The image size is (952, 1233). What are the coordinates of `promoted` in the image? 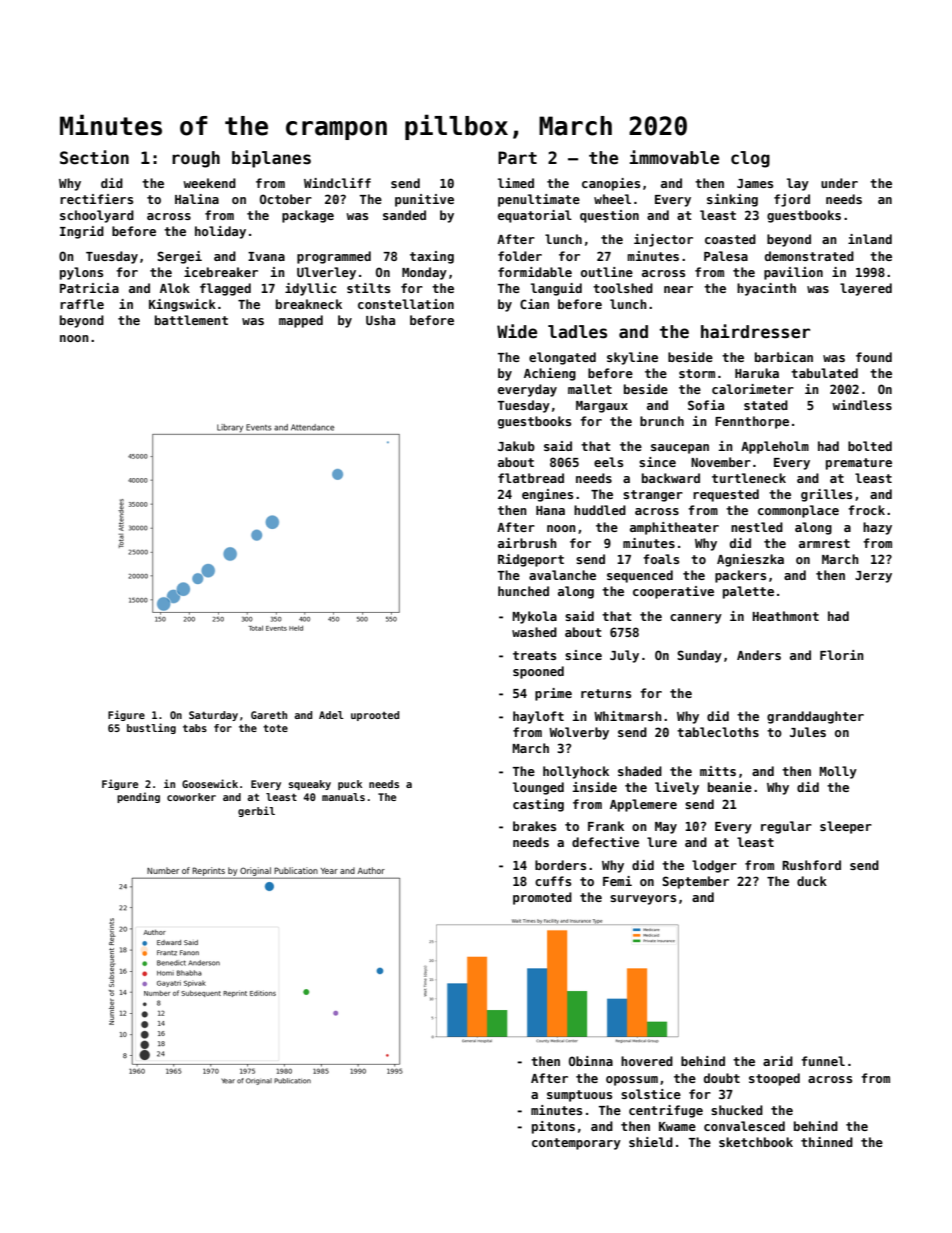 It's located at (542, 898).
